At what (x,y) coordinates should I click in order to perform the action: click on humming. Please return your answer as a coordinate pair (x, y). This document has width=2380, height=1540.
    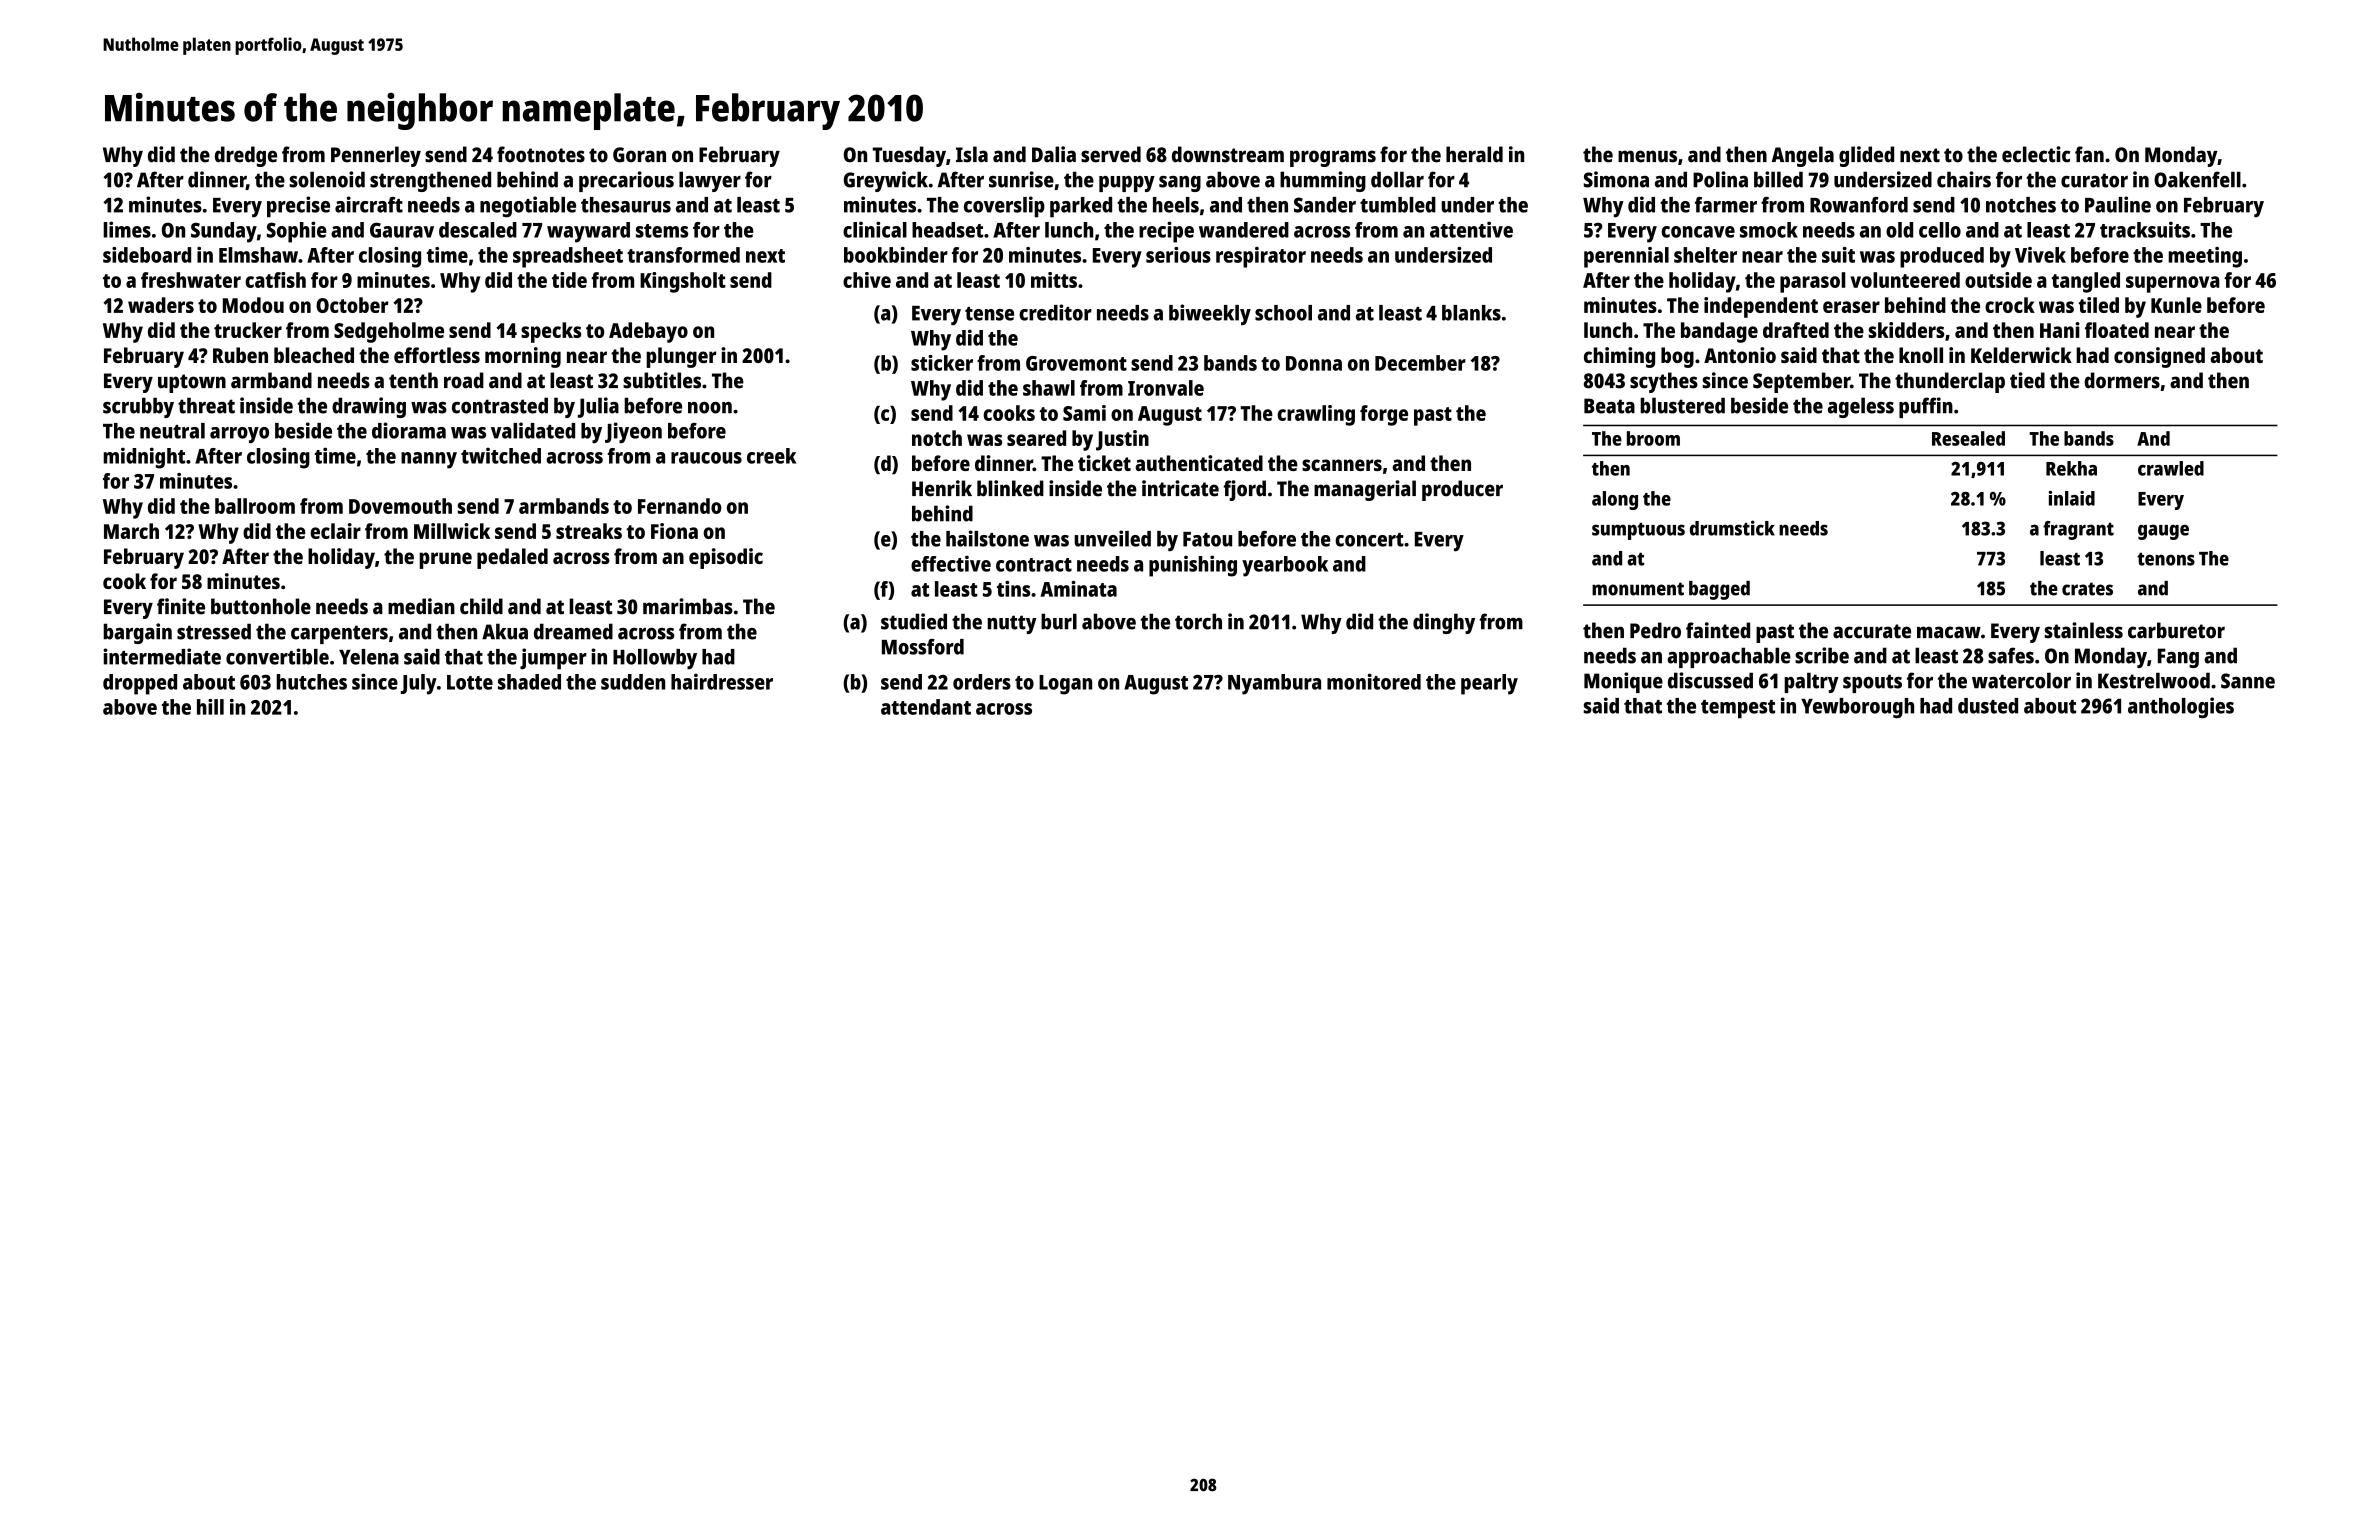
    Looking at the image, I should click on (1323, 181).
